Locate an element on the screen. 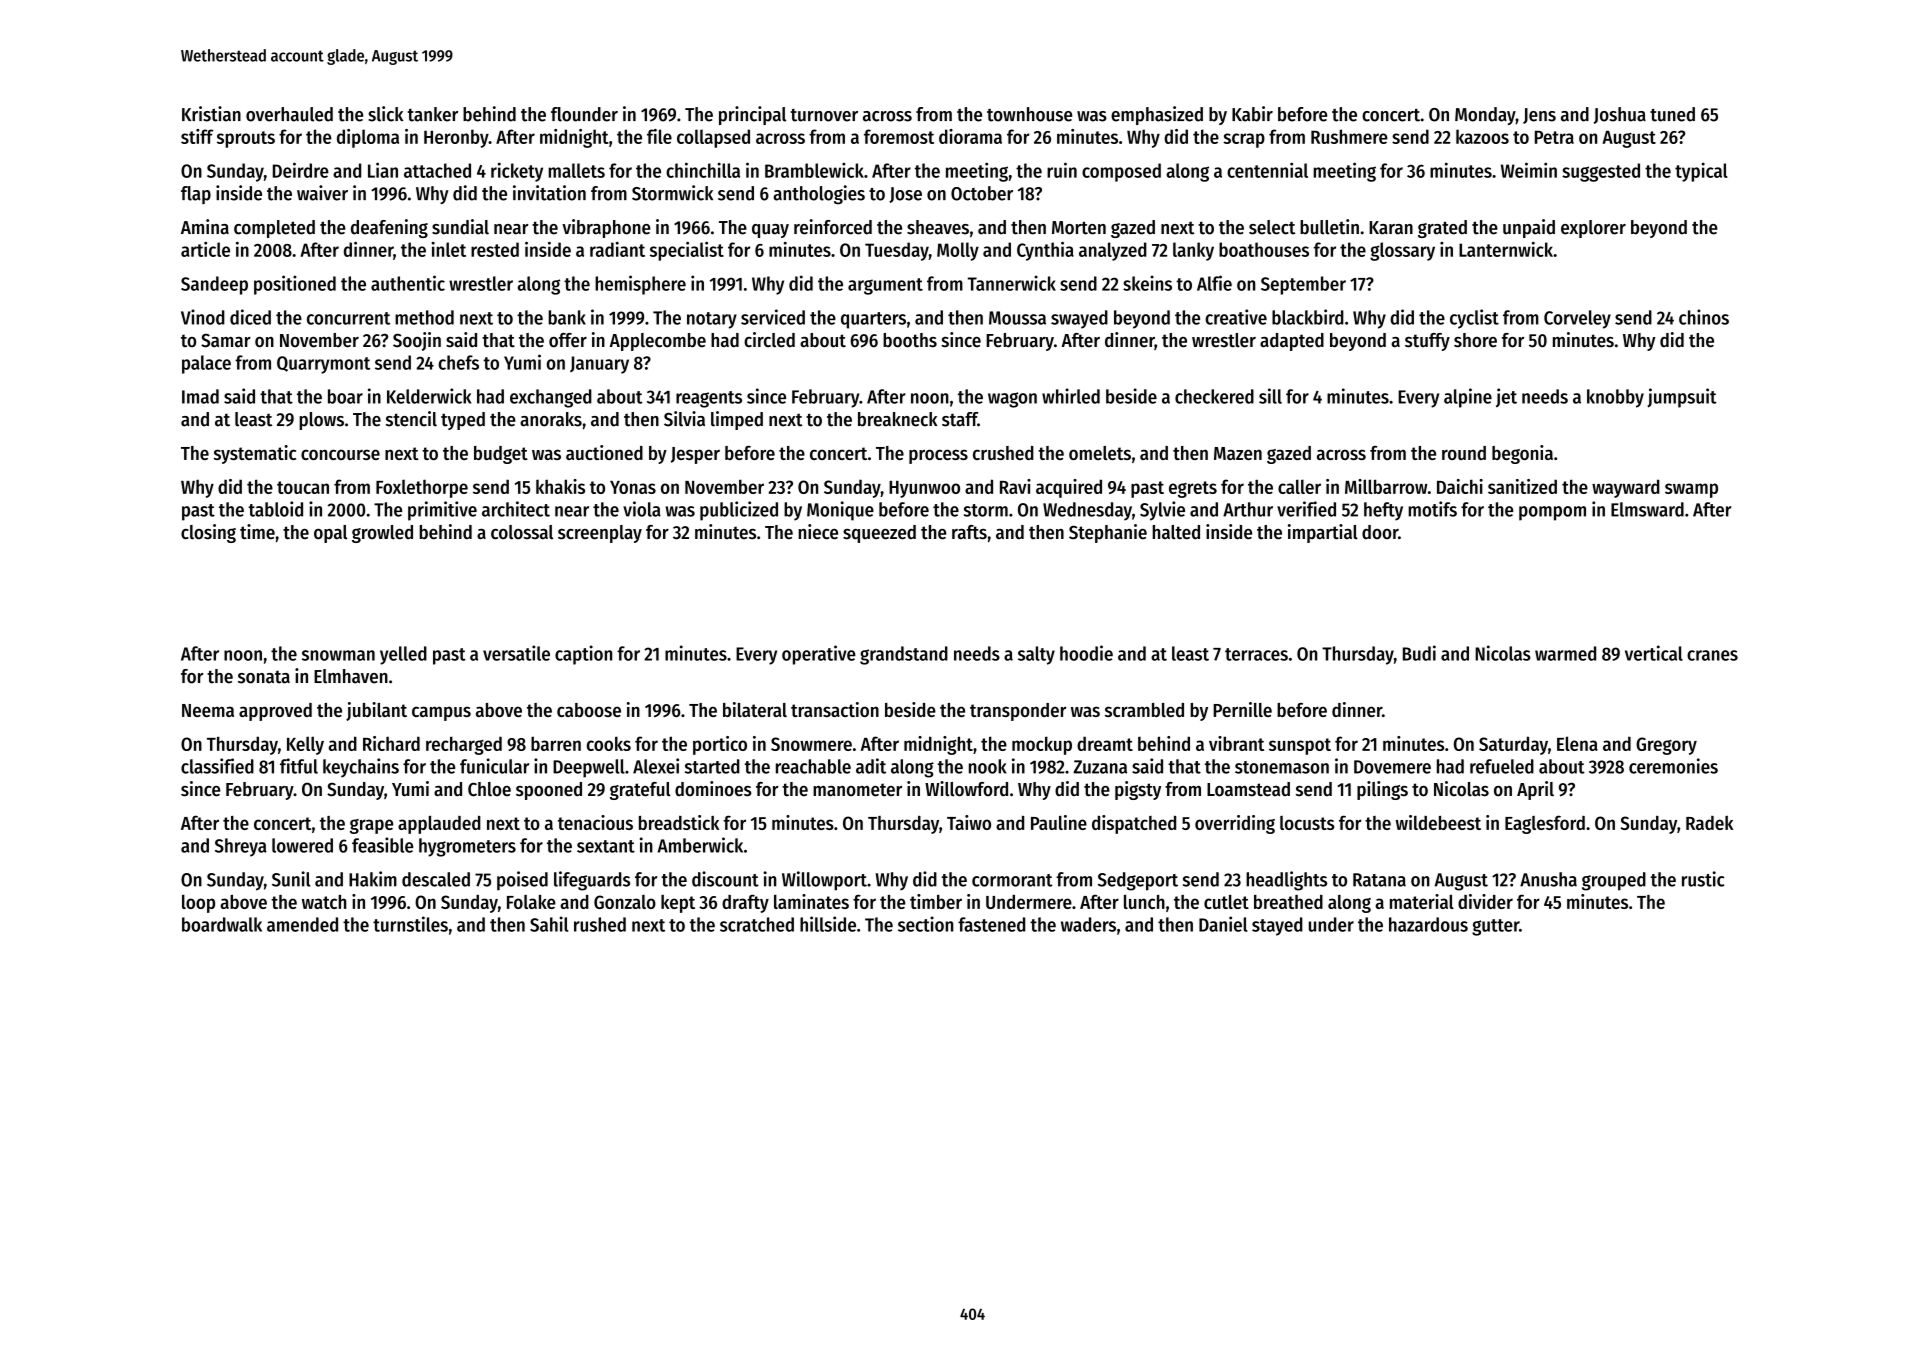 This screenshot has width=1920, height=1358. applauded is located at coordinates (439, 824).
